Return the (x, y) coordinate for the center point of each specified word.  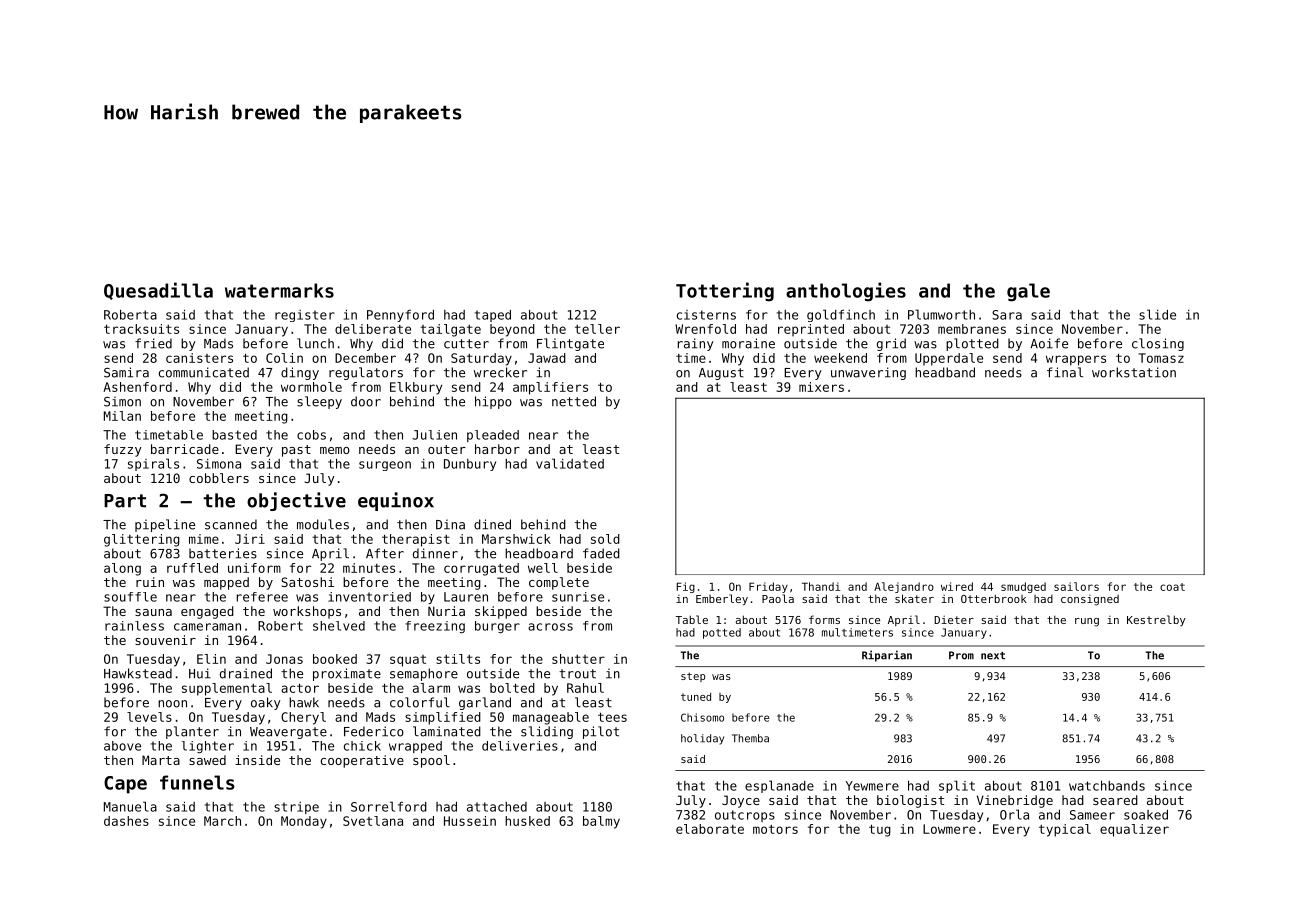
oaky (265, 703)
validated (570, 463)
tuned (696, 696)
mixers (821, 387)
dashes (126, 821)
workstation (1134, 372)
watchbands (1107, 786)
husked (527, 821)
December (365, 358)
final (1065, 372)
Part (125, 501)
